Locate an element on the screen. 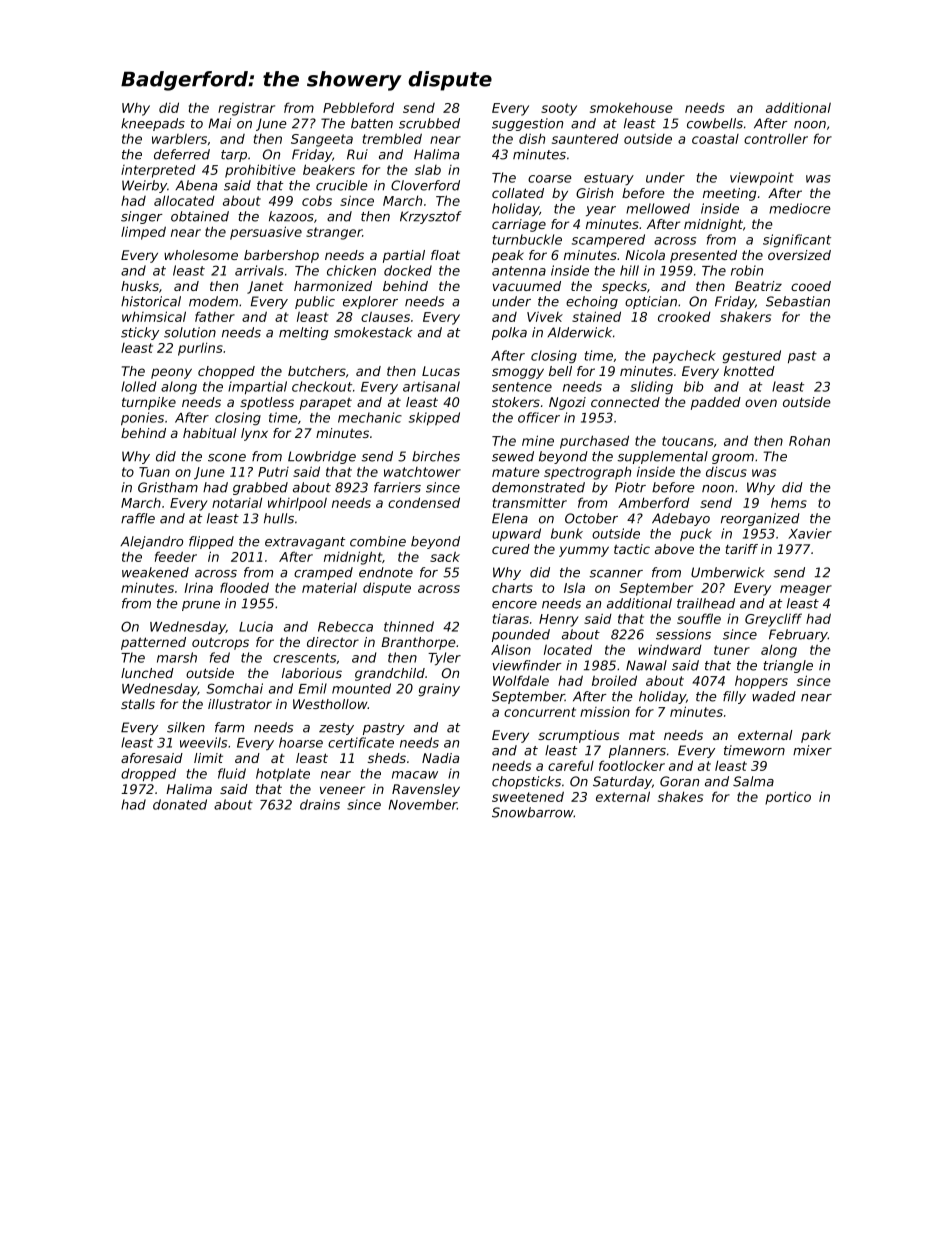 The image size is (952, 1233). donated is located at coordinates (180, 804).
